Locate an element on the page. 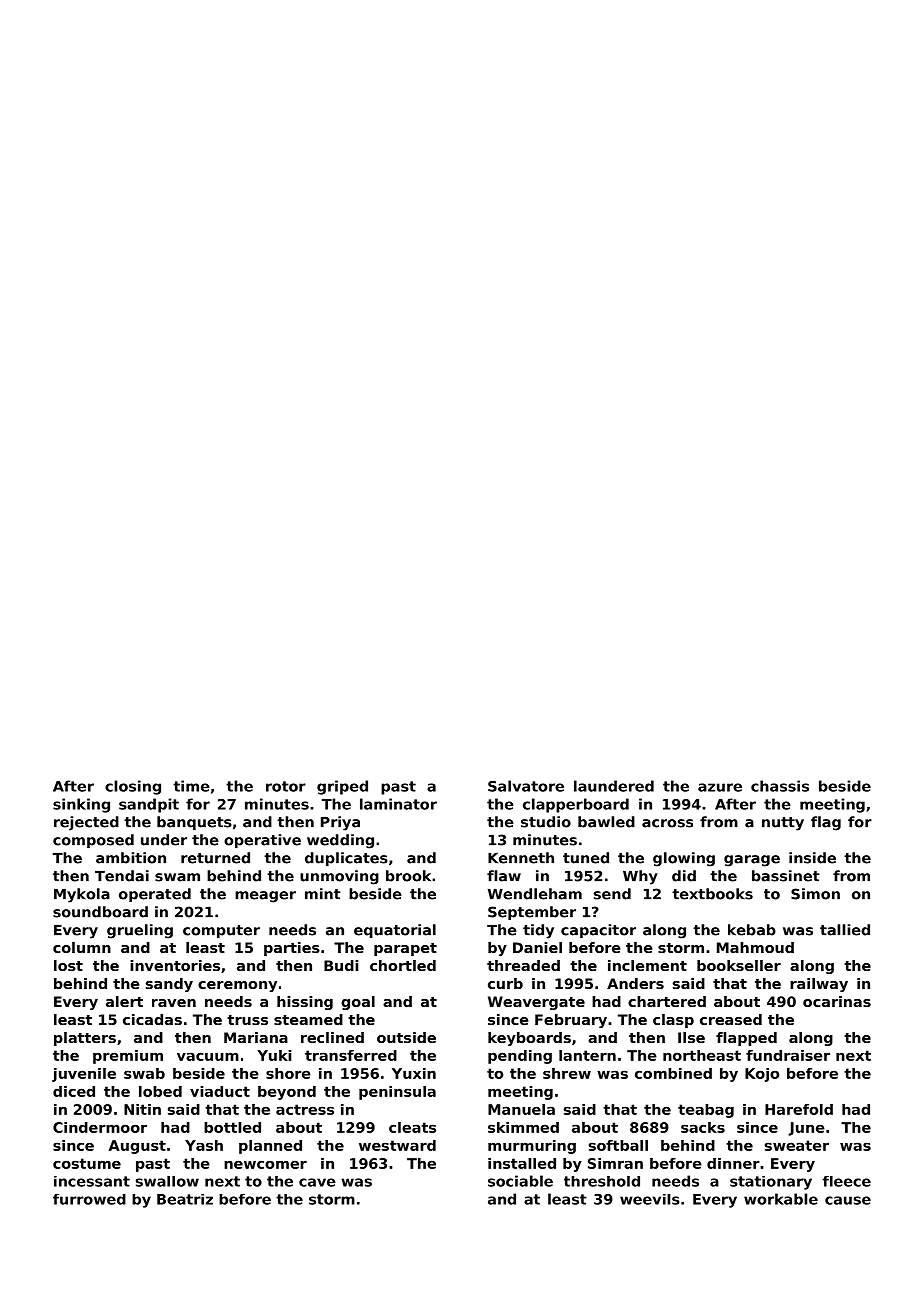 The height and width of the page is (1314, 924). cause is located at coordinates (848, 1200).
